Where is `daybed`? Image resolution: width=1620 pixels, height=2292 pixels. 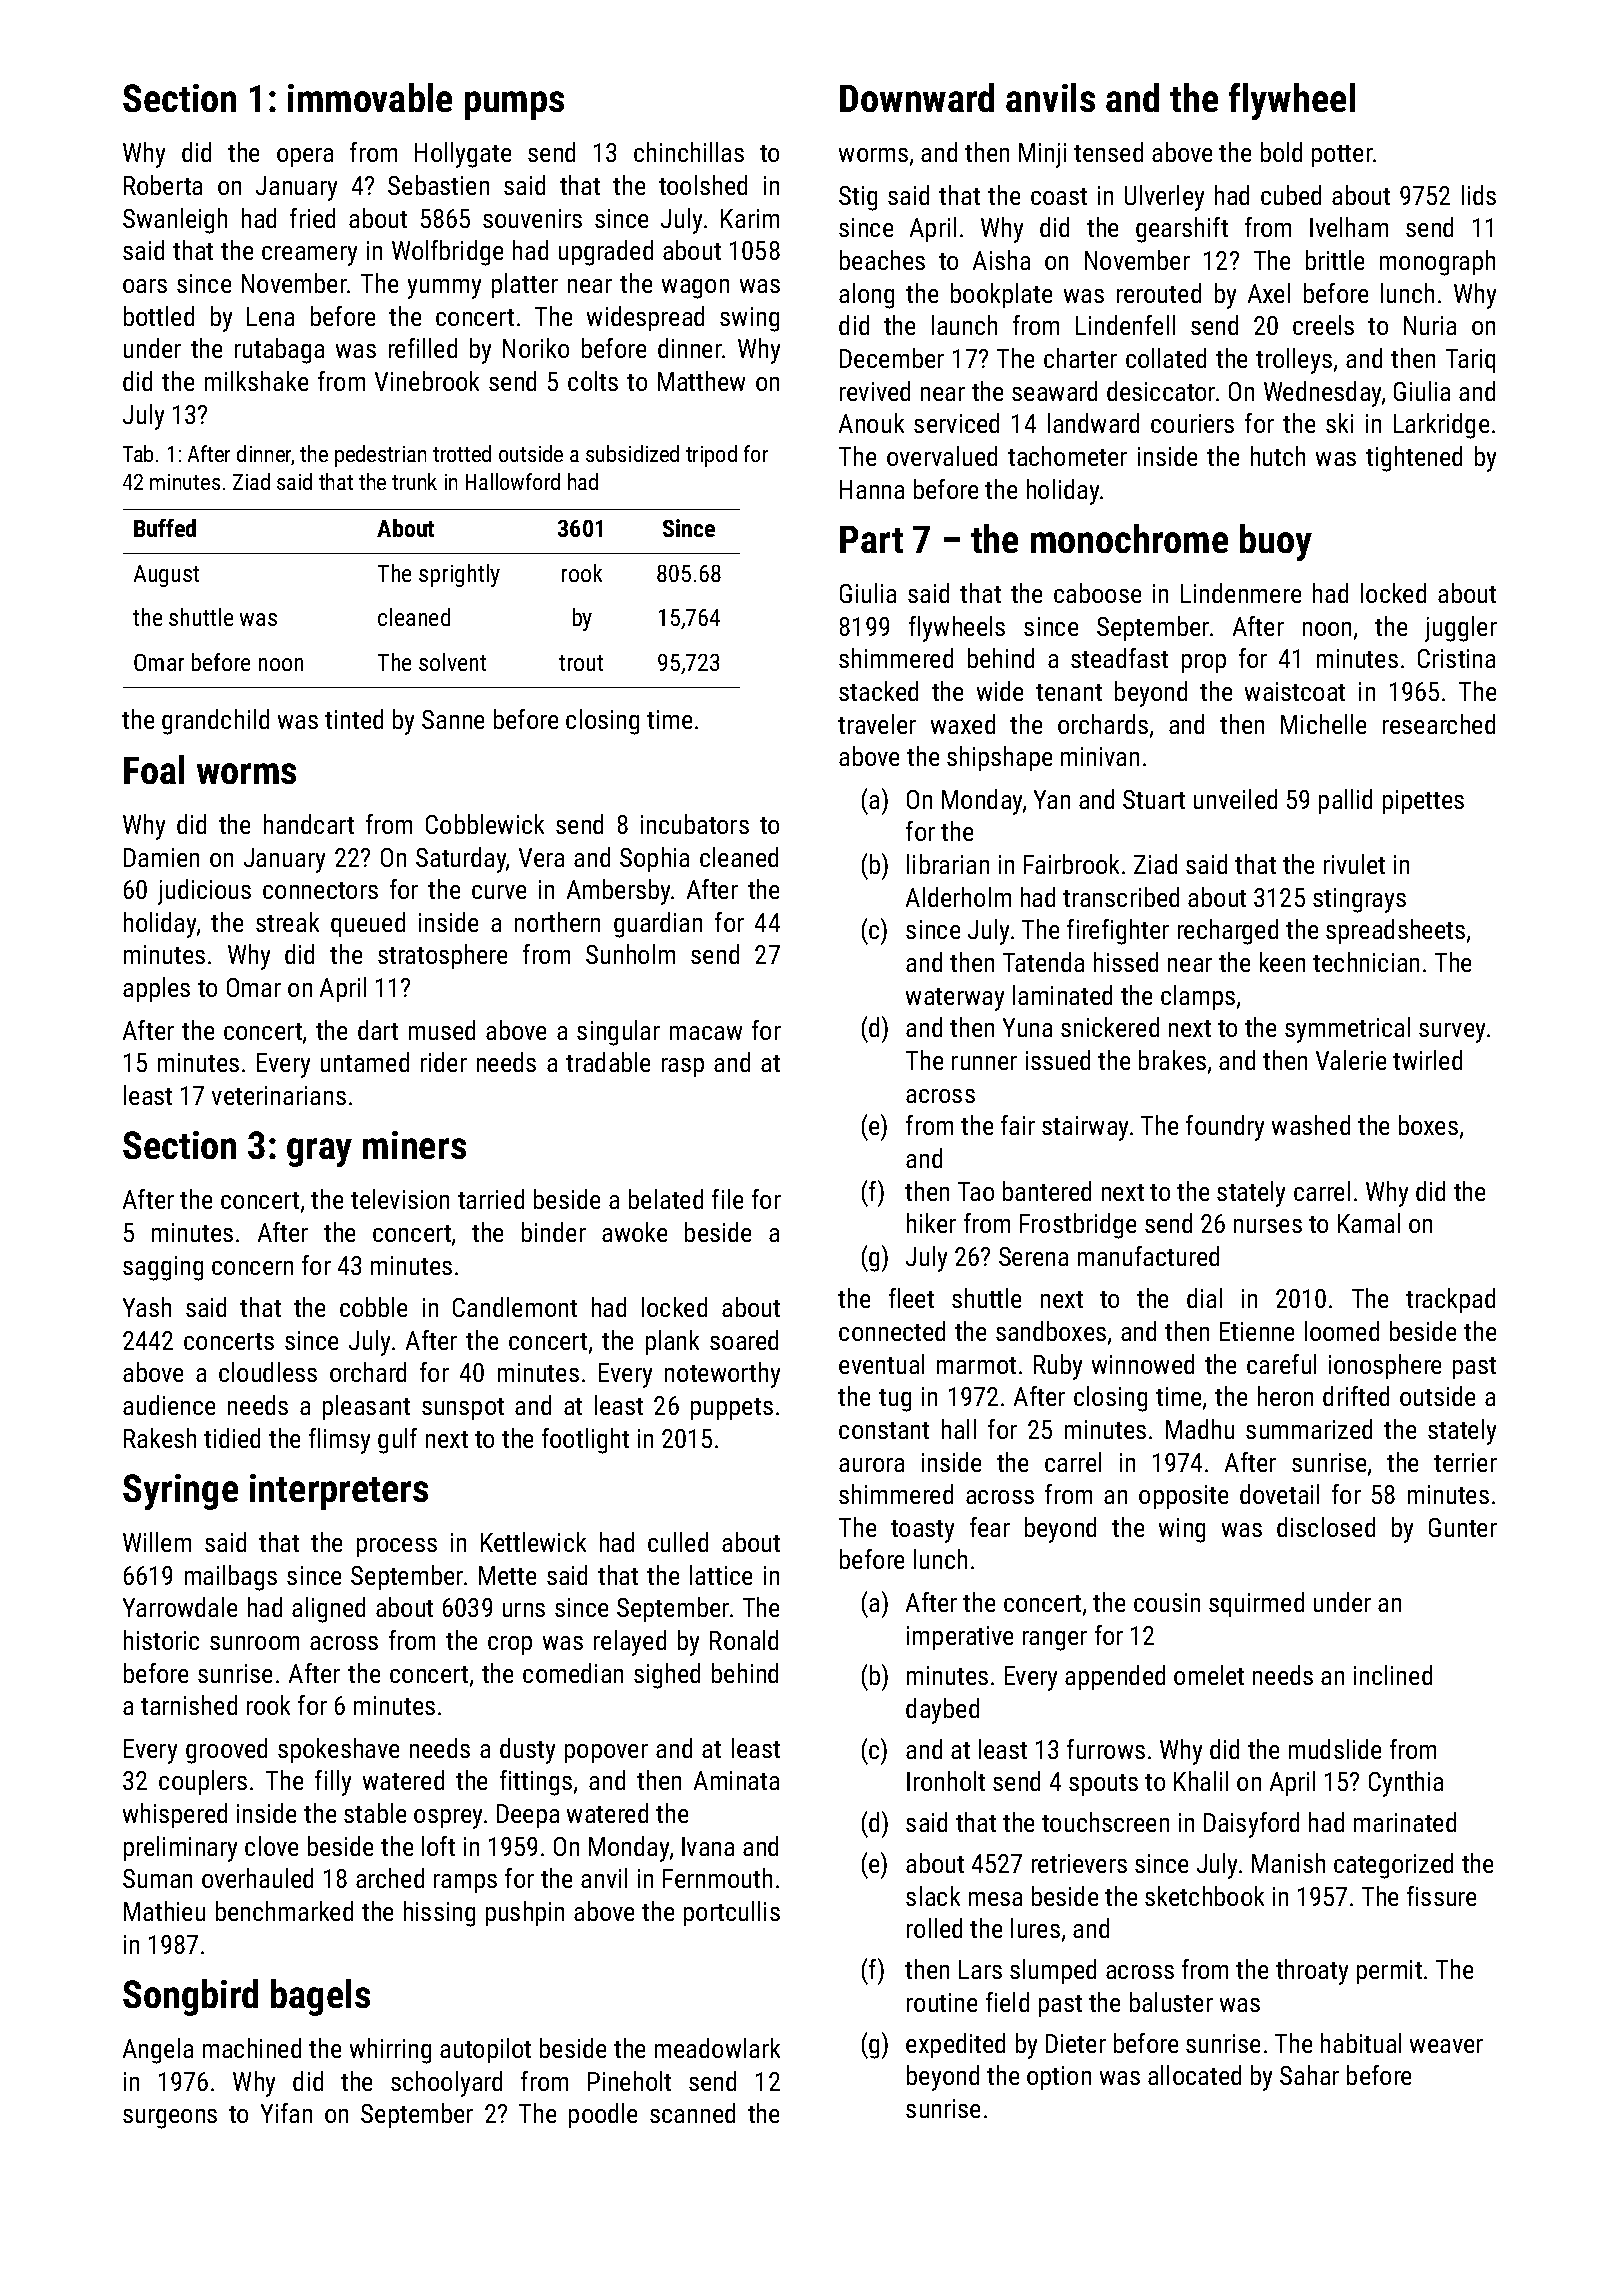
daybed is located at coordinates (942, 1711).
